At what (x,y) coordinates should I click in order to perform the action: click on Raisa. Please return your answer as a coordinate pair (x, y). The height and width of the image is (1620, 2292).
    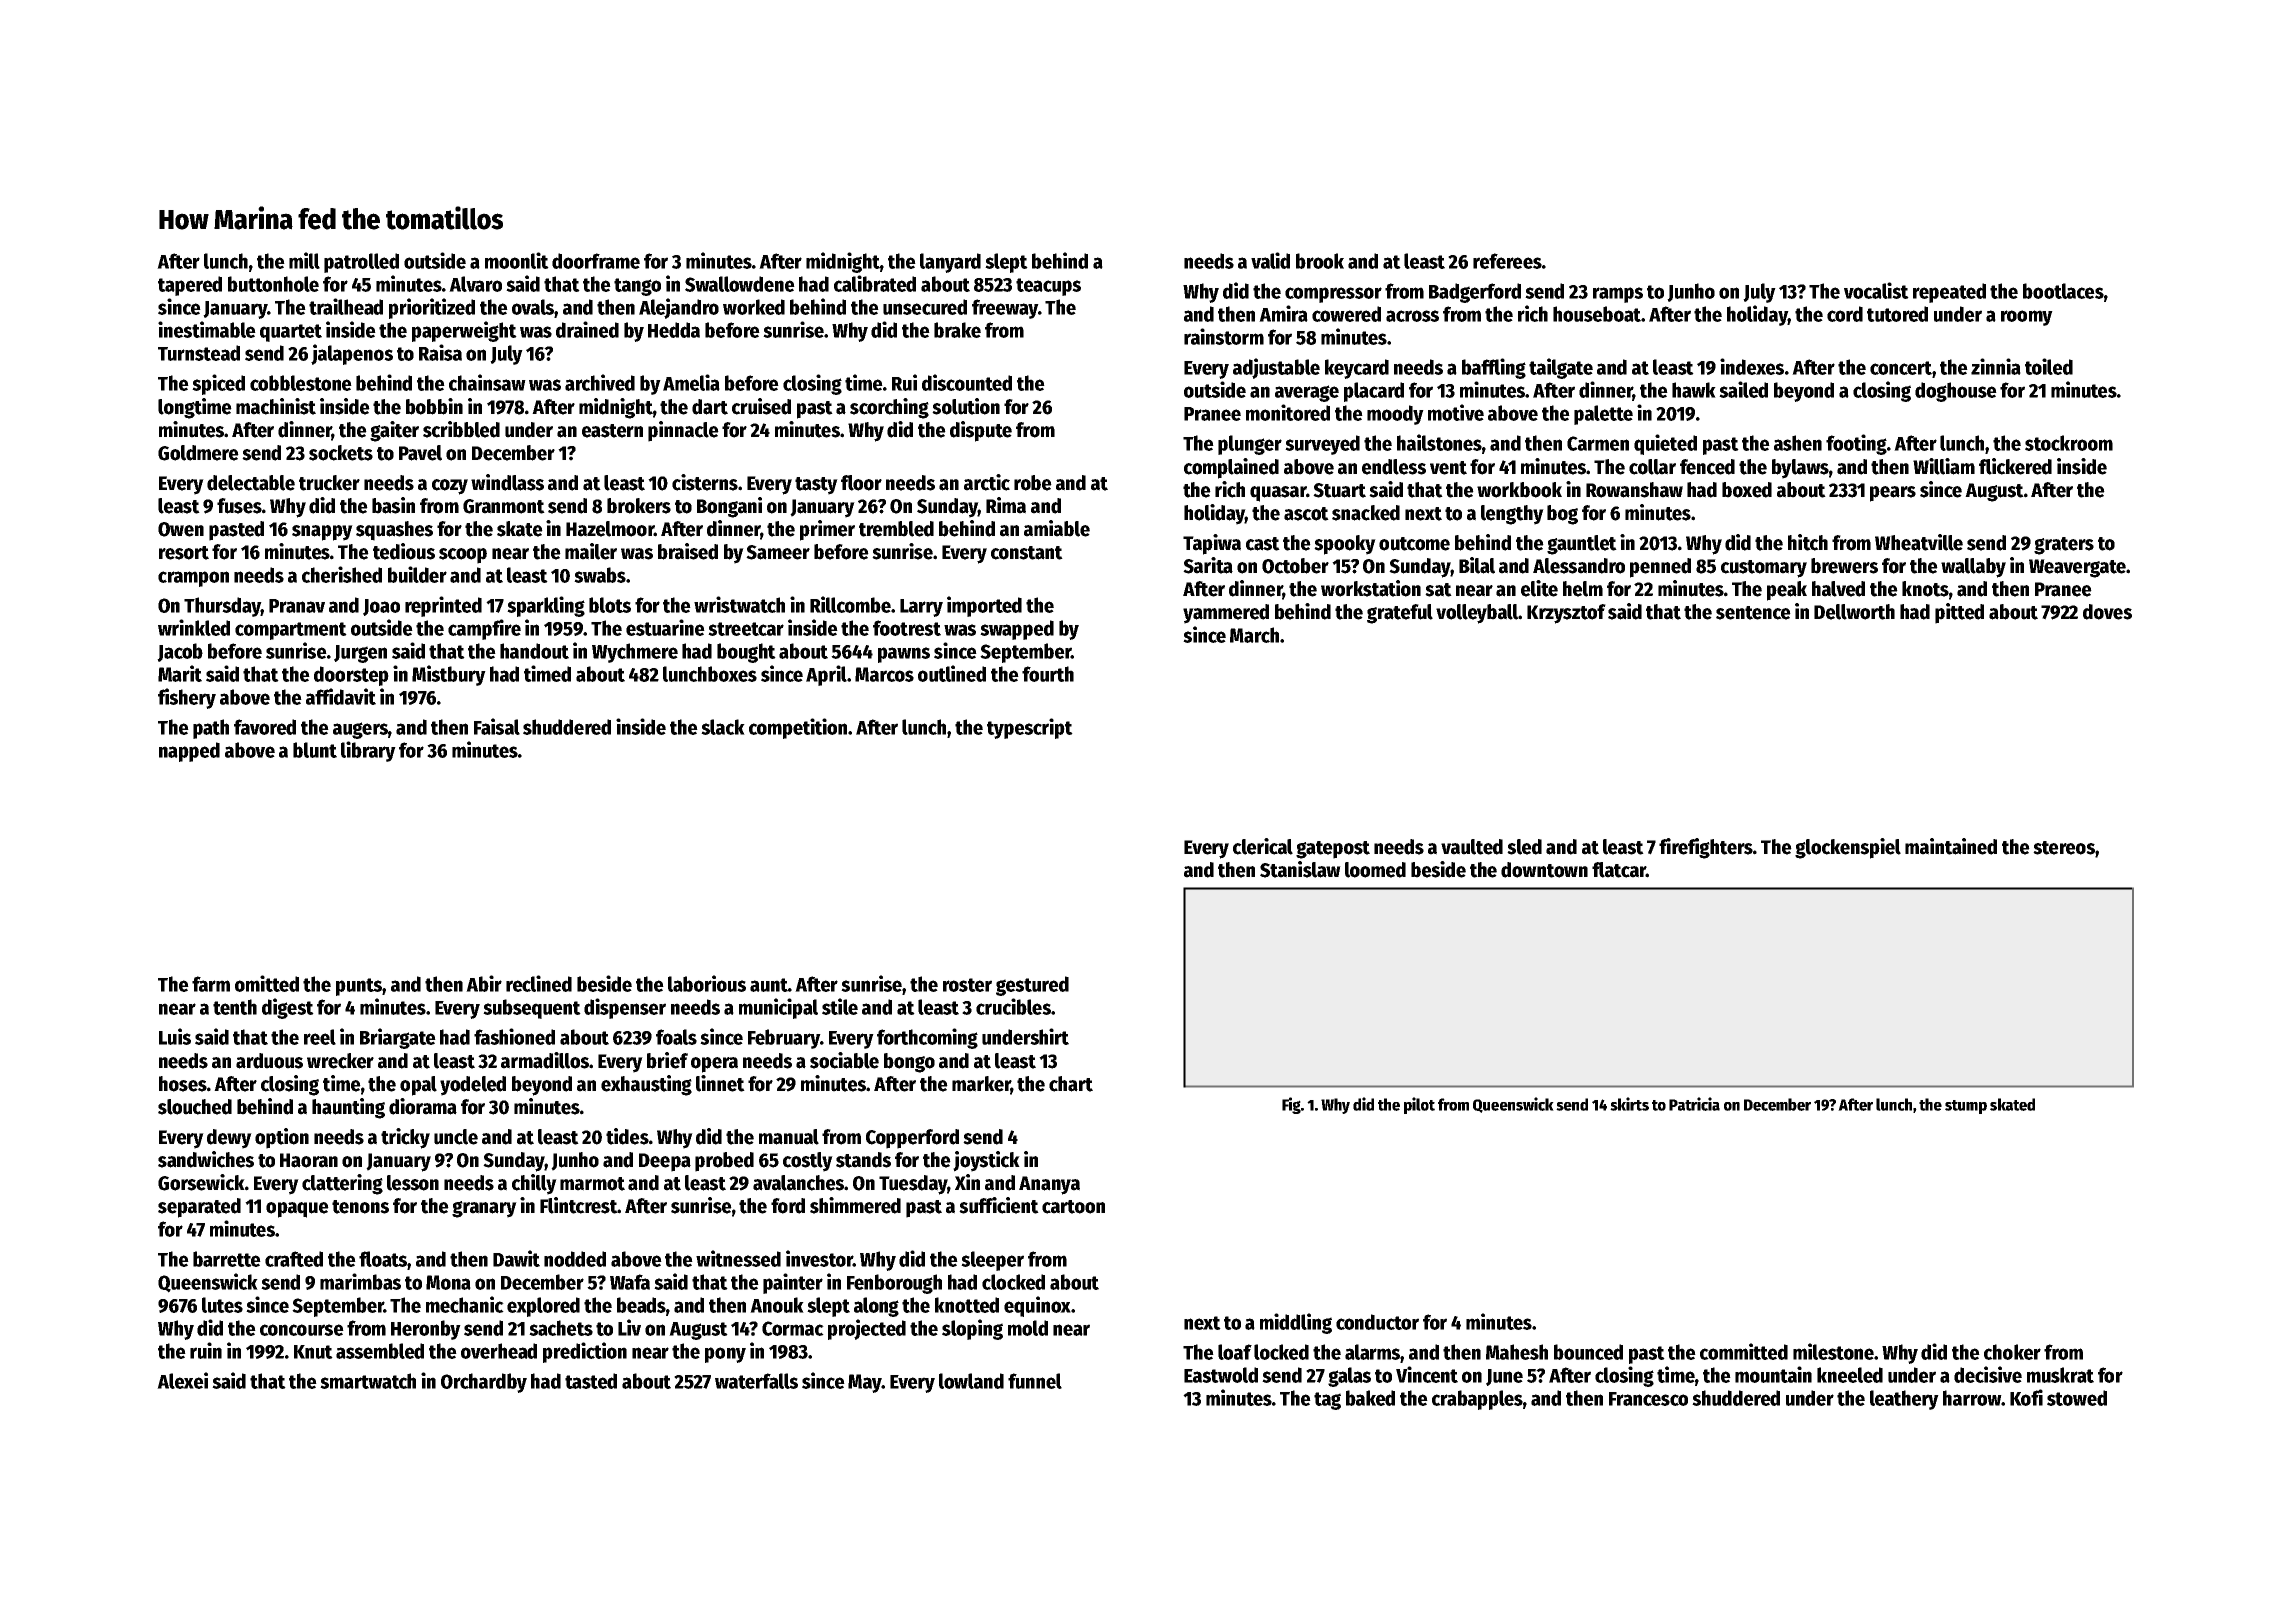
    Looking at the image, I should click on (440, 352).
